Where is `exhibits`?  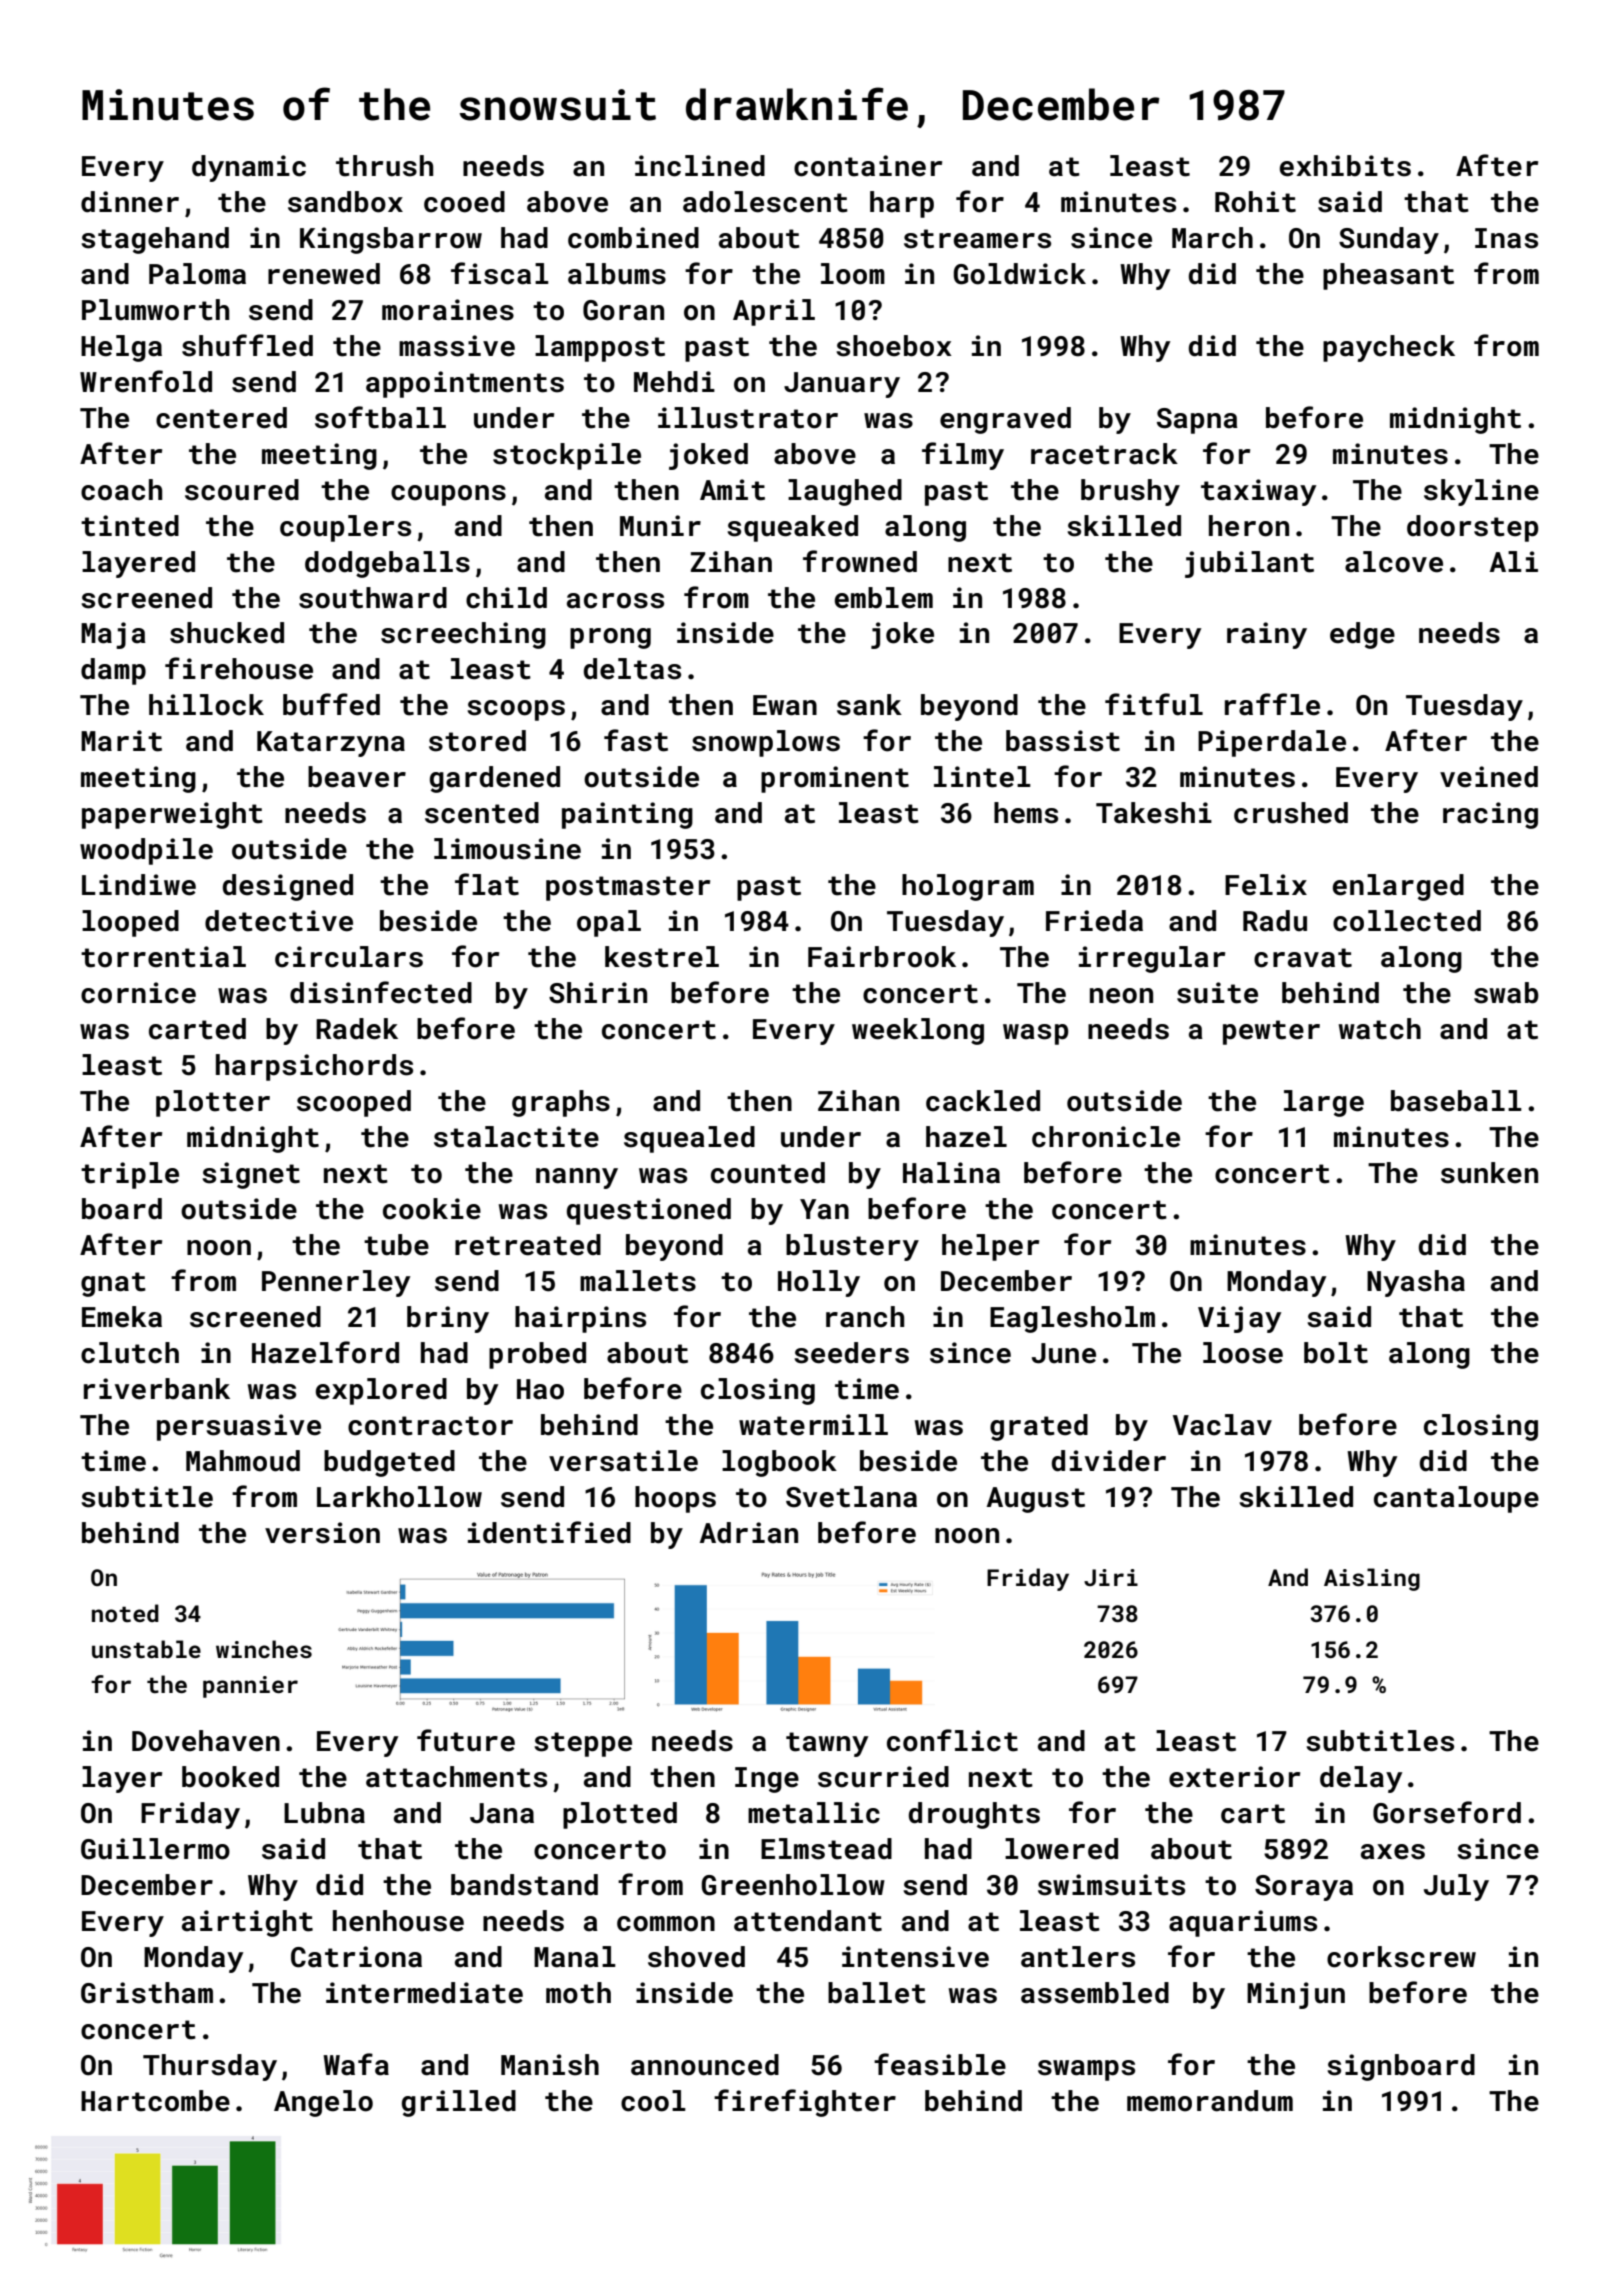
exhibits is located at coordinates (1345, 166).
